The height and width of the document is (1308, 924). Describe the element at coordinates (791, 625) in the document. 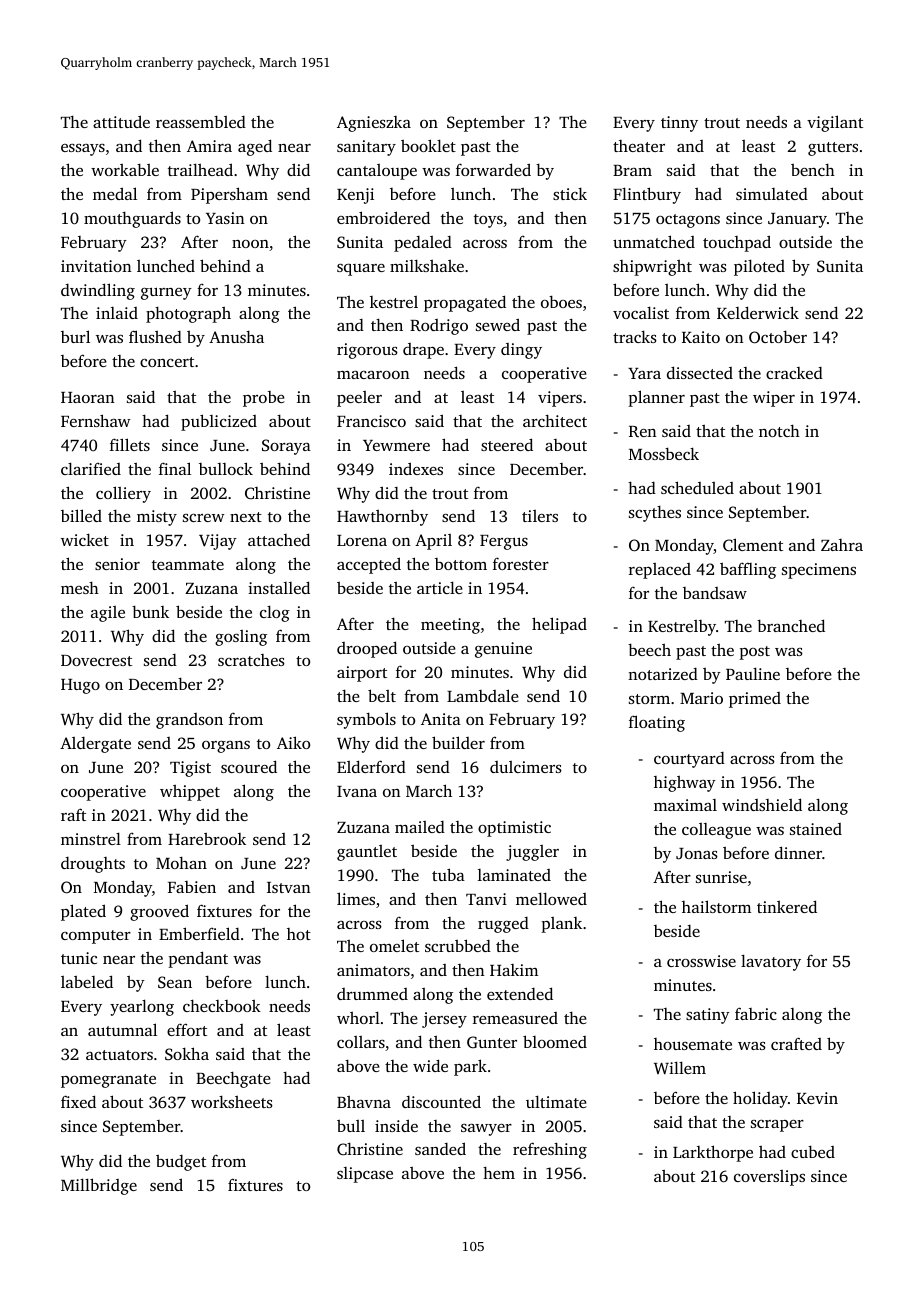

I see `branched` at that location.
